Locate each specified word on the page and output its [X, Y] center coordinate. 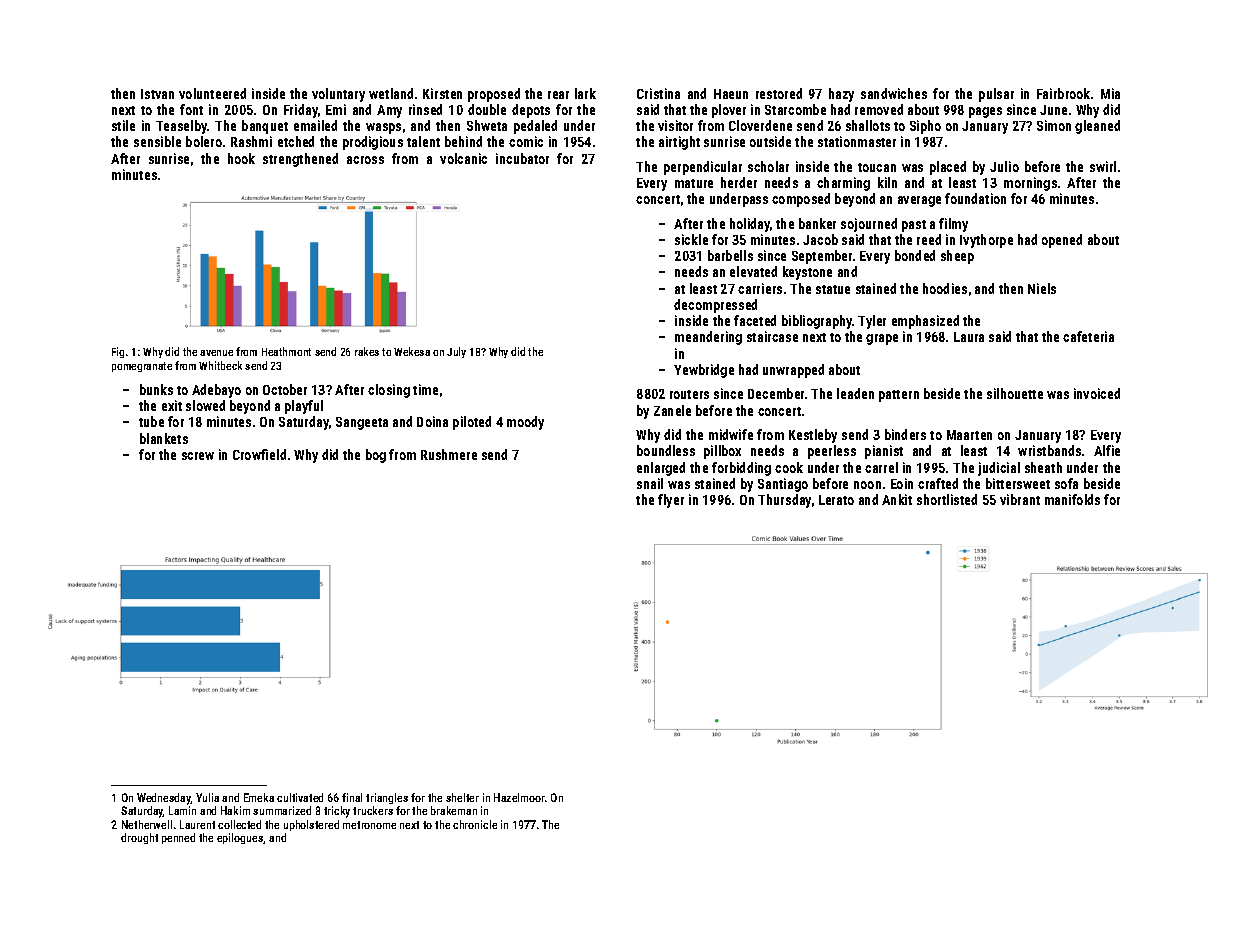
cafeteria [1088, 336]
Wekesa [412, 351]
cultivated [300, 797]
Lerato [836, 500]
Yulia [207, 797]
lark [585, 93]
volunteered [212, 93]
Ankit [897, 499]
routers [689, 394]
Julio [1004, 166]
